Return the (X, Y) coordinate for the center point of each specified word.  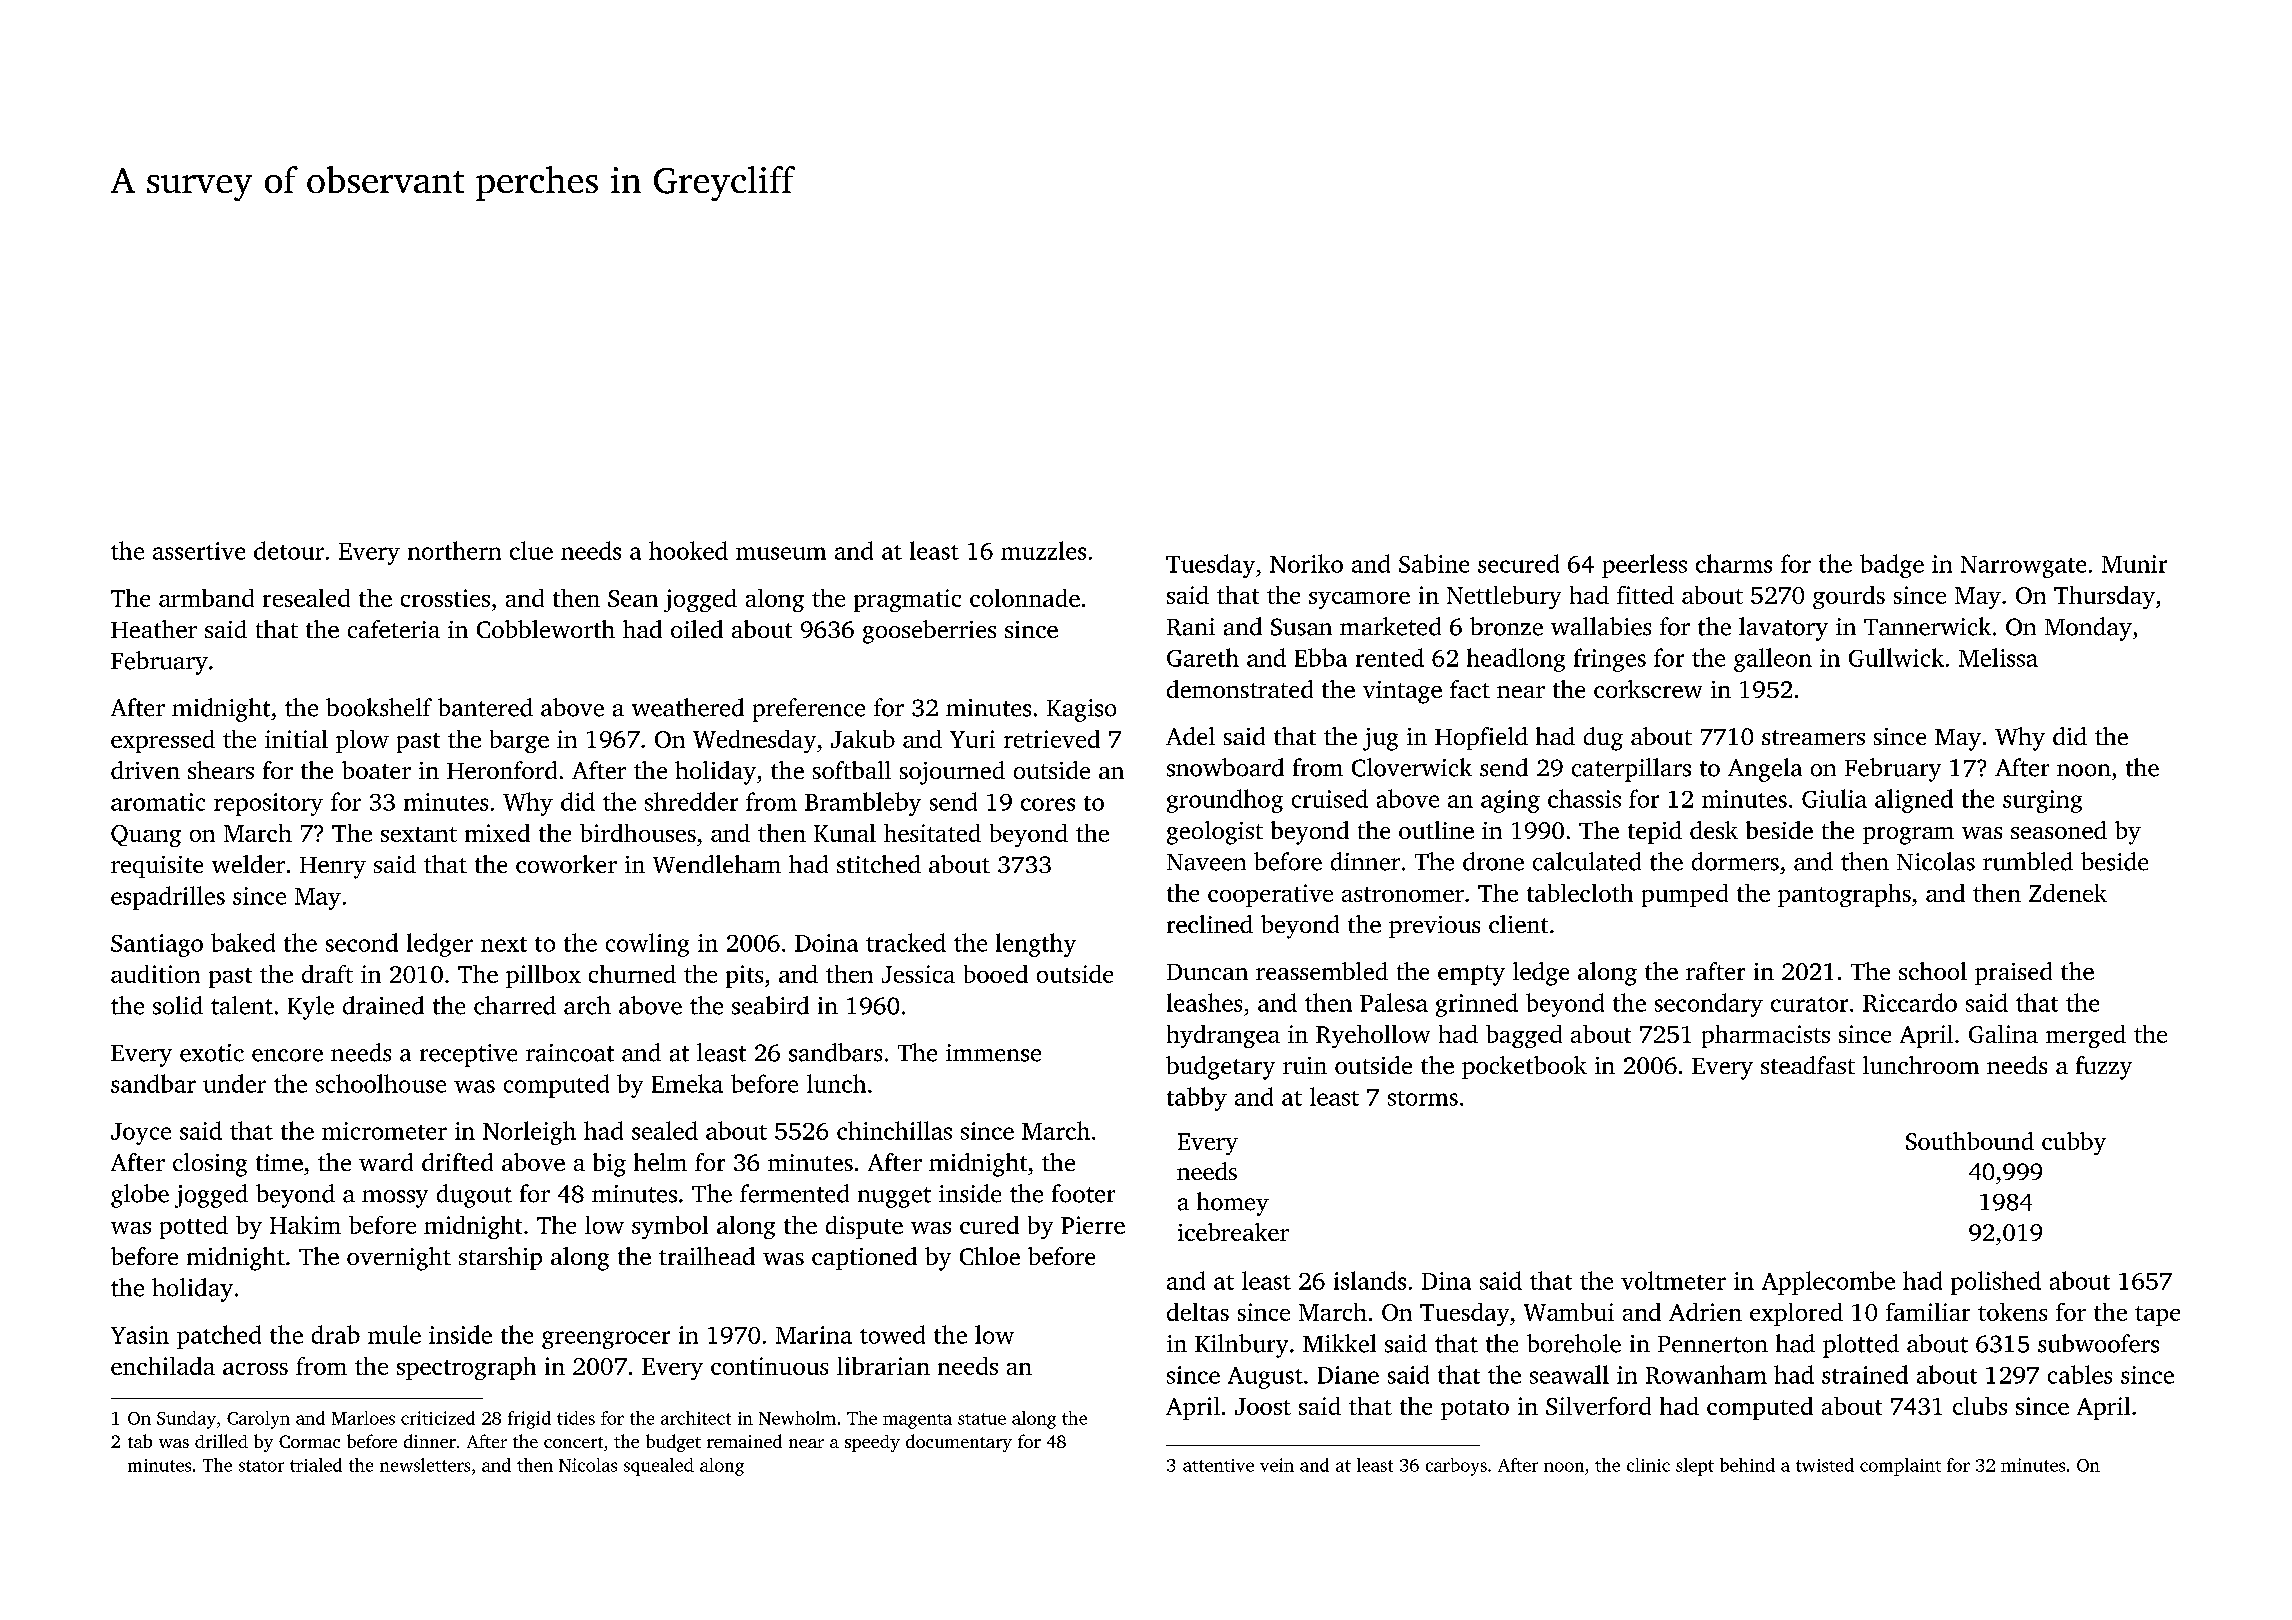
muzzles (1043, 550)
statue (982, 1419)
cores (1048, 804)
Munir (2134, 564)
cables (2080, 1374)
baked (243, 942)
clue (531, 550)
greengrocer (606, 1340)
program (1908, 836)
